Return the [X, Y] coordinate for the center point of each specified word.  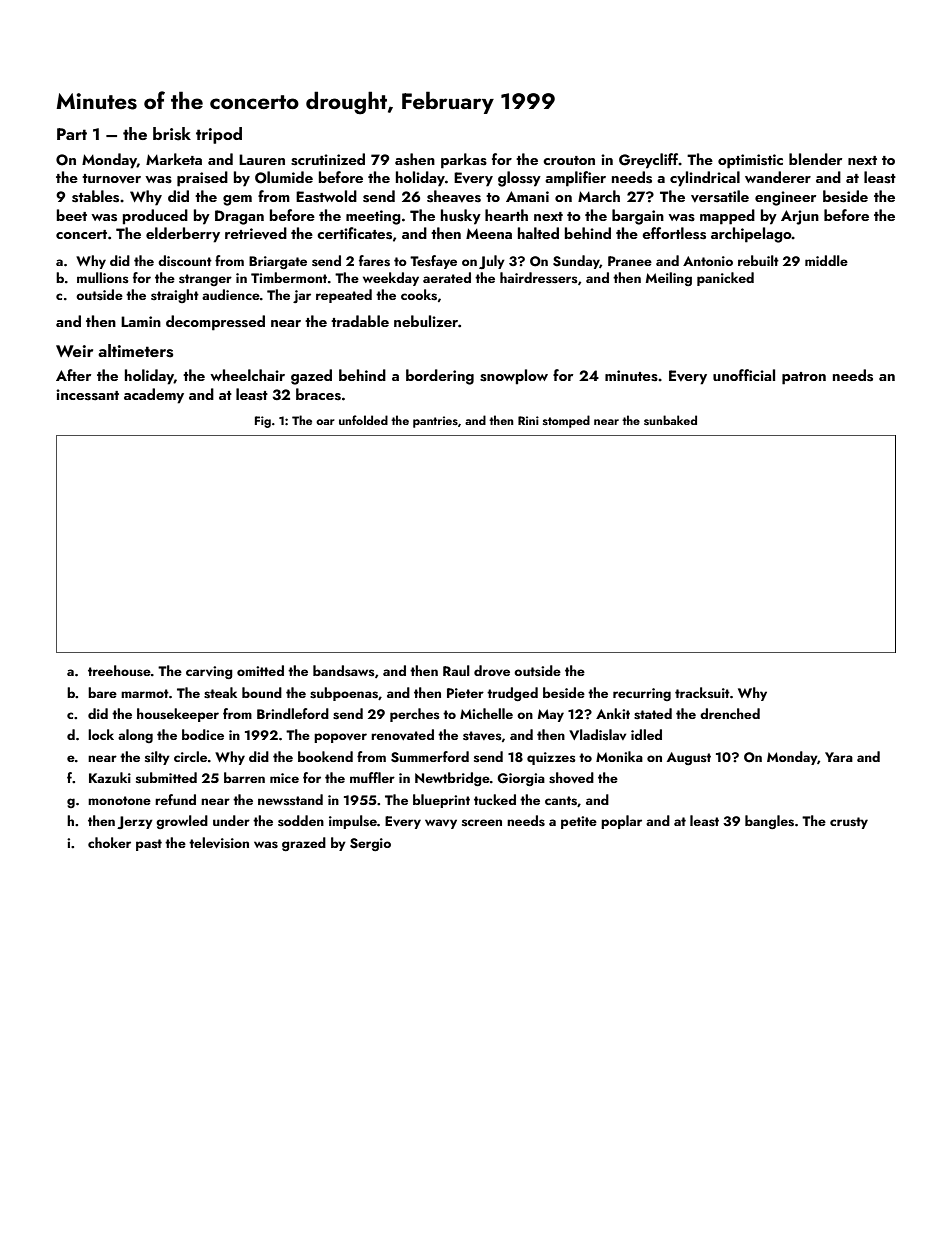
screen [482, 823]
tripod [219, 135]
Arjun [800, 217]
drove [492, 670]
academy [154, 396]
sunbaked [670, 420]
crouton [569, 160]
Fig [263, 422]
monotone [119, 800]
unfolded [363, 420]
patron [804, 378]
